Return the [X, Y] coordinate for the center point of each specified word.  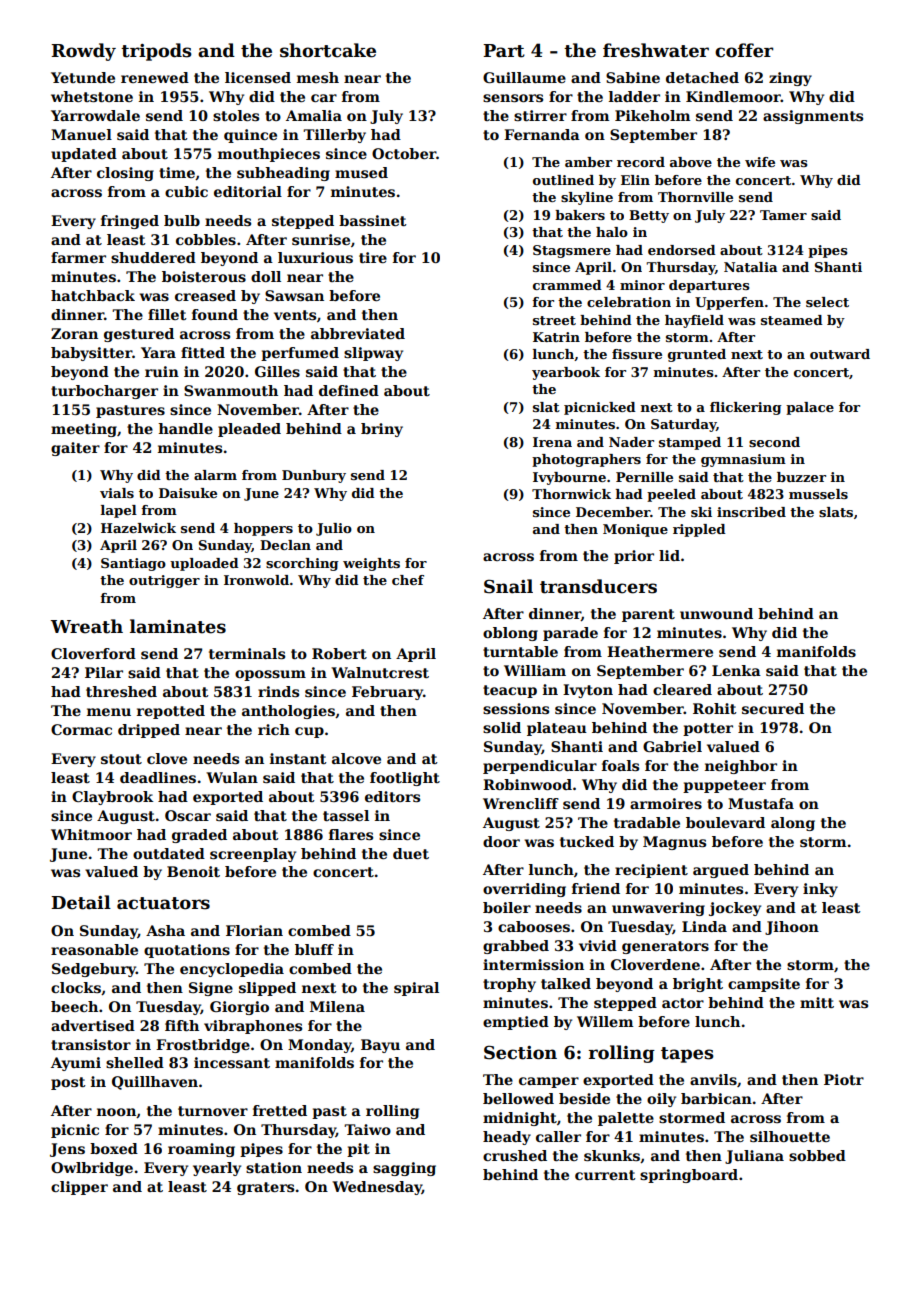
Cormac [81, 729]
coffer [744, 50]
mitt [817, 1002]
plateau [557, 729]
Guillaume [524, 77]
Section [520, 1052]
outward [840, 354]
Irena [552, 442]
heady [507, 1138]
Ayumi [76, 1064]
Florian [254, 930]
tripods [156, 52]
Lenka [736, 670]
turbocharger [104, 392]
